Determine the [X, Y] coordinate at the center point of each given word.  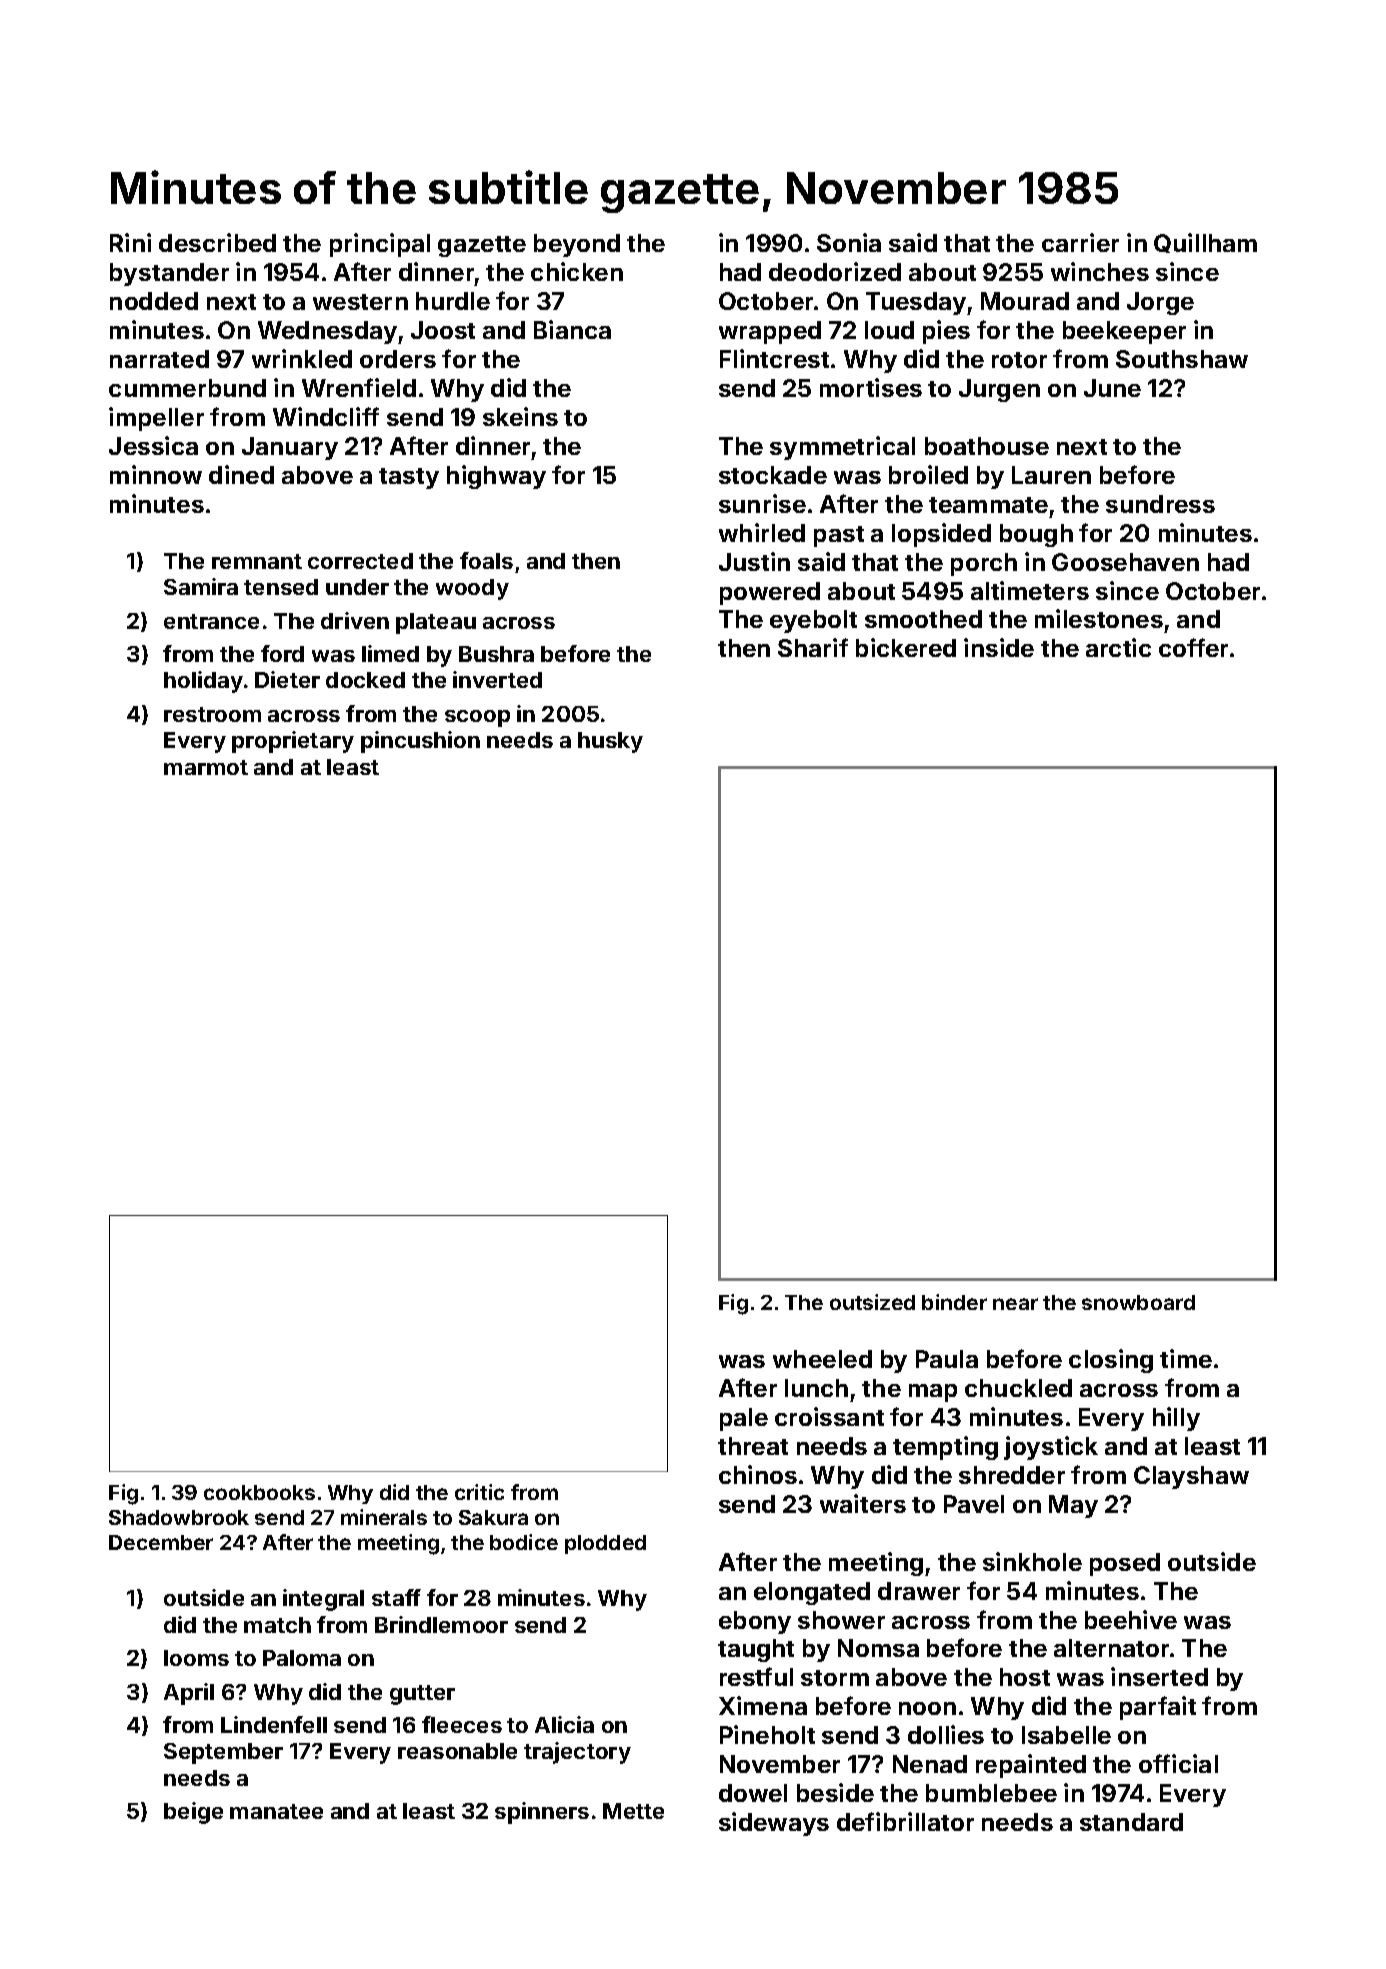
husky [610, 742]
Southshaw [1182, 359]
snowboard [1138, 1302]
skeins [520, 416]
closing [1111, 1361]
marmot [206, 767]
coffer [1193, 647]
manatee [276, 1811]
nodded [154, 301]
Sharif [813, 647]
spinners [542, 1813]
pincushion [420, 742]
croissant [829, 1416]
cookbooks [259, 1492]
